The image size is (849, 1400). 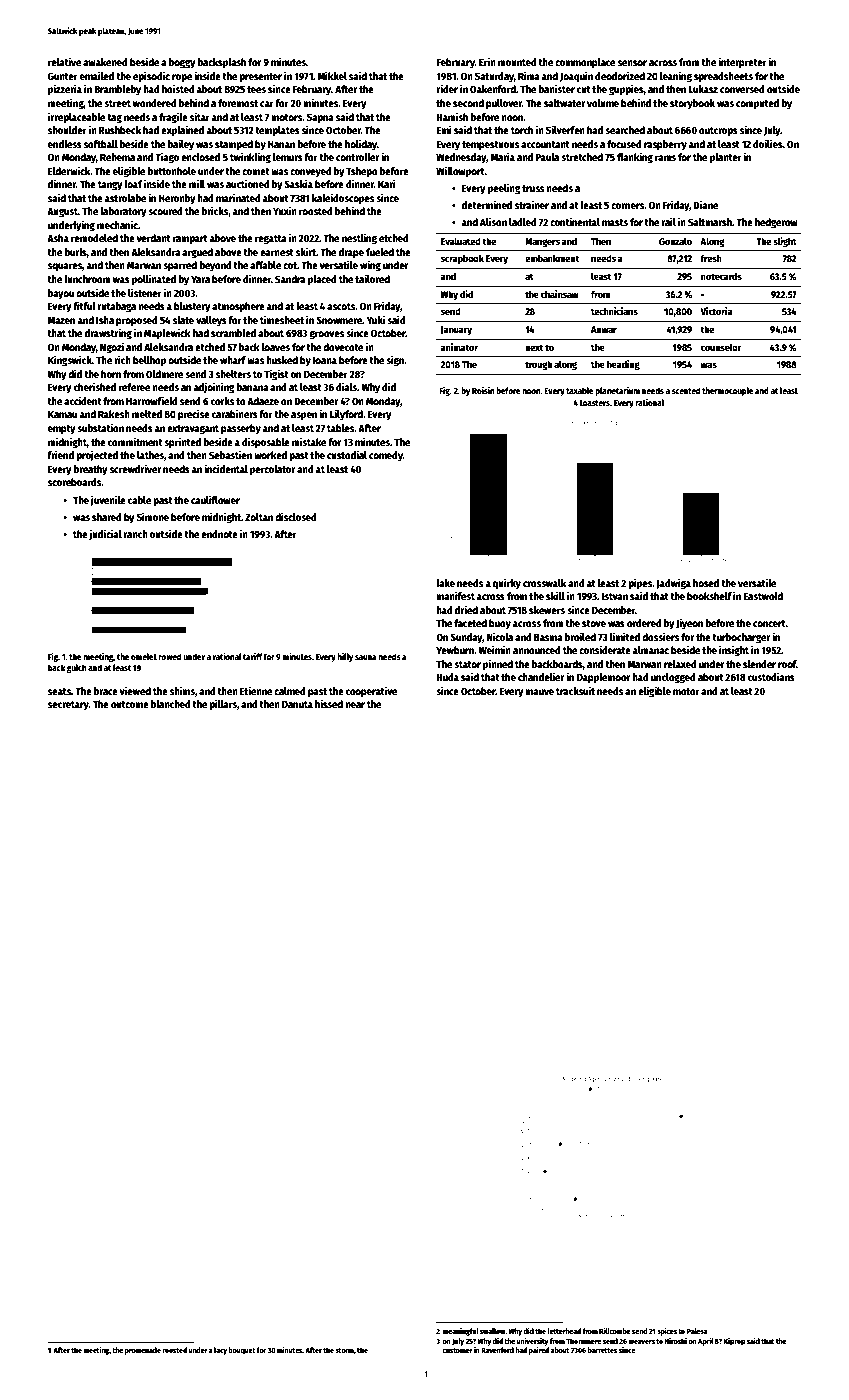 I want to click on interpreter, so click(x=742, y=62).
